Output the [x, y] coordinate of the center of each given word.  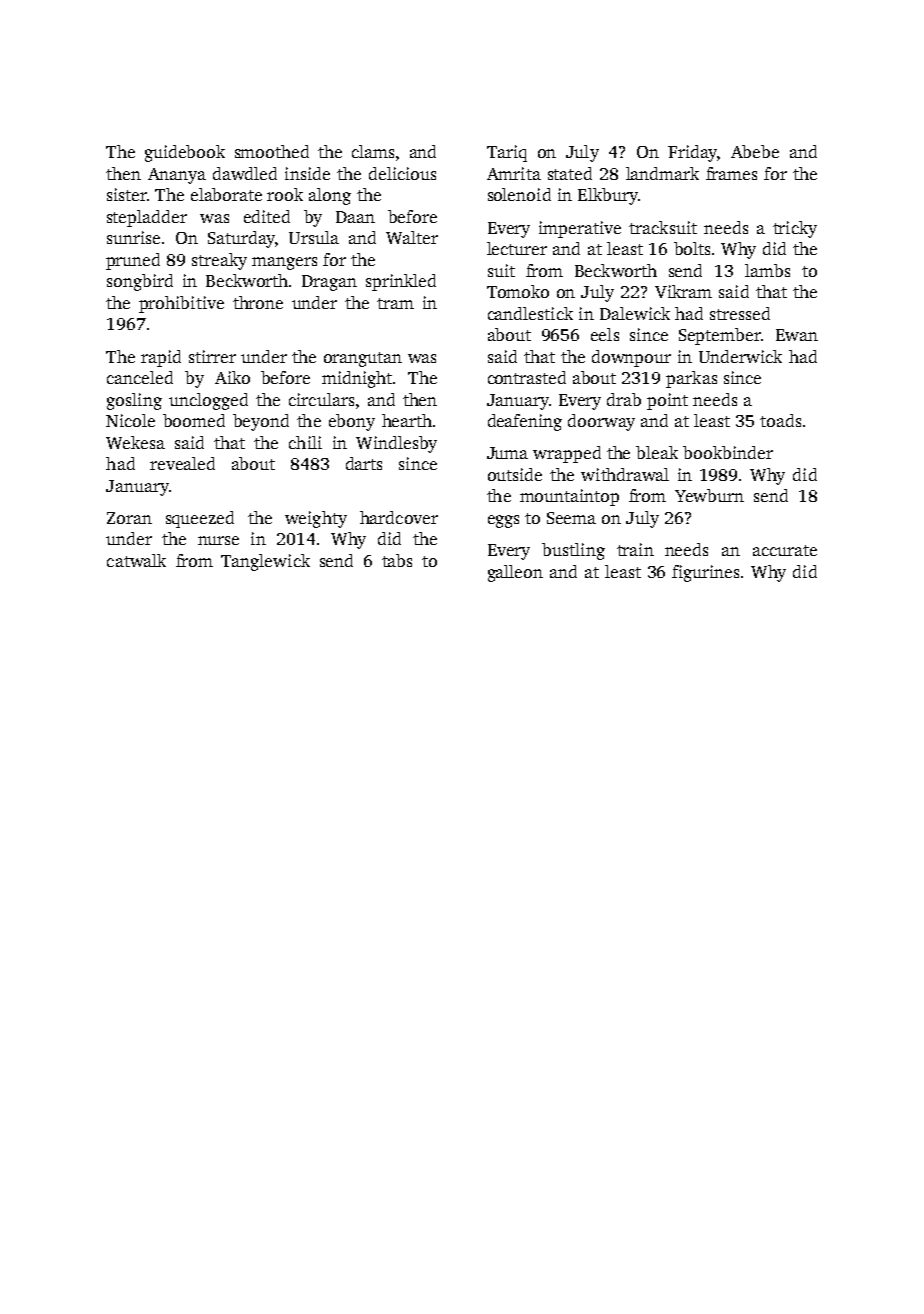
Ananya [177, 176]
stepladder [147, 218]
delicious [402, 173]
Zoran [129, 518]
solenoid [519, 194]
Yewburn [709, 495]
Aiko [232, 377]
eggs [503, 521]
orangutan [363, 359]
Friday [692, 153]
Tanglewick [265, 562]
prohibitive [181, 304]
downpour [631, 358]
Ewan [797, 335]
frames [731, 173]
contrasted [527, 377]
